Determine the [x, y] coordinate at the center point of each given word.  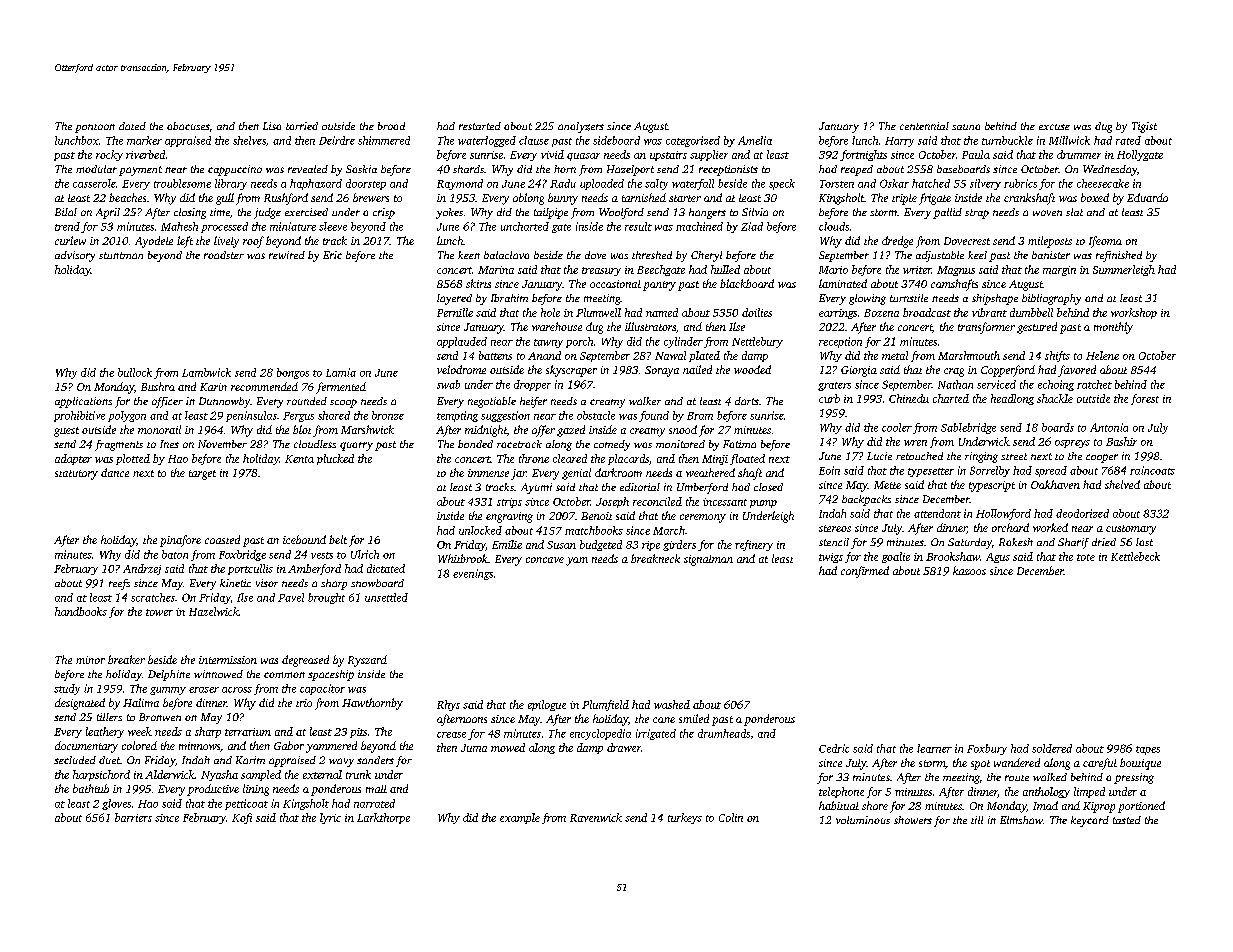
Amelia [755, 140]
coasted [222, 539]
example [520, 818]
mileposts [1050, 242]
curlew [70, 240]
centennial [924, 126]
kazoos [969, 570]
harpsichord [101, 775]
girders [679, 545]
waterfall [693, 184]
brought [326, 598]
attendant [937, 513]
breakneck [655, 558]
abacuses [188, 126]
